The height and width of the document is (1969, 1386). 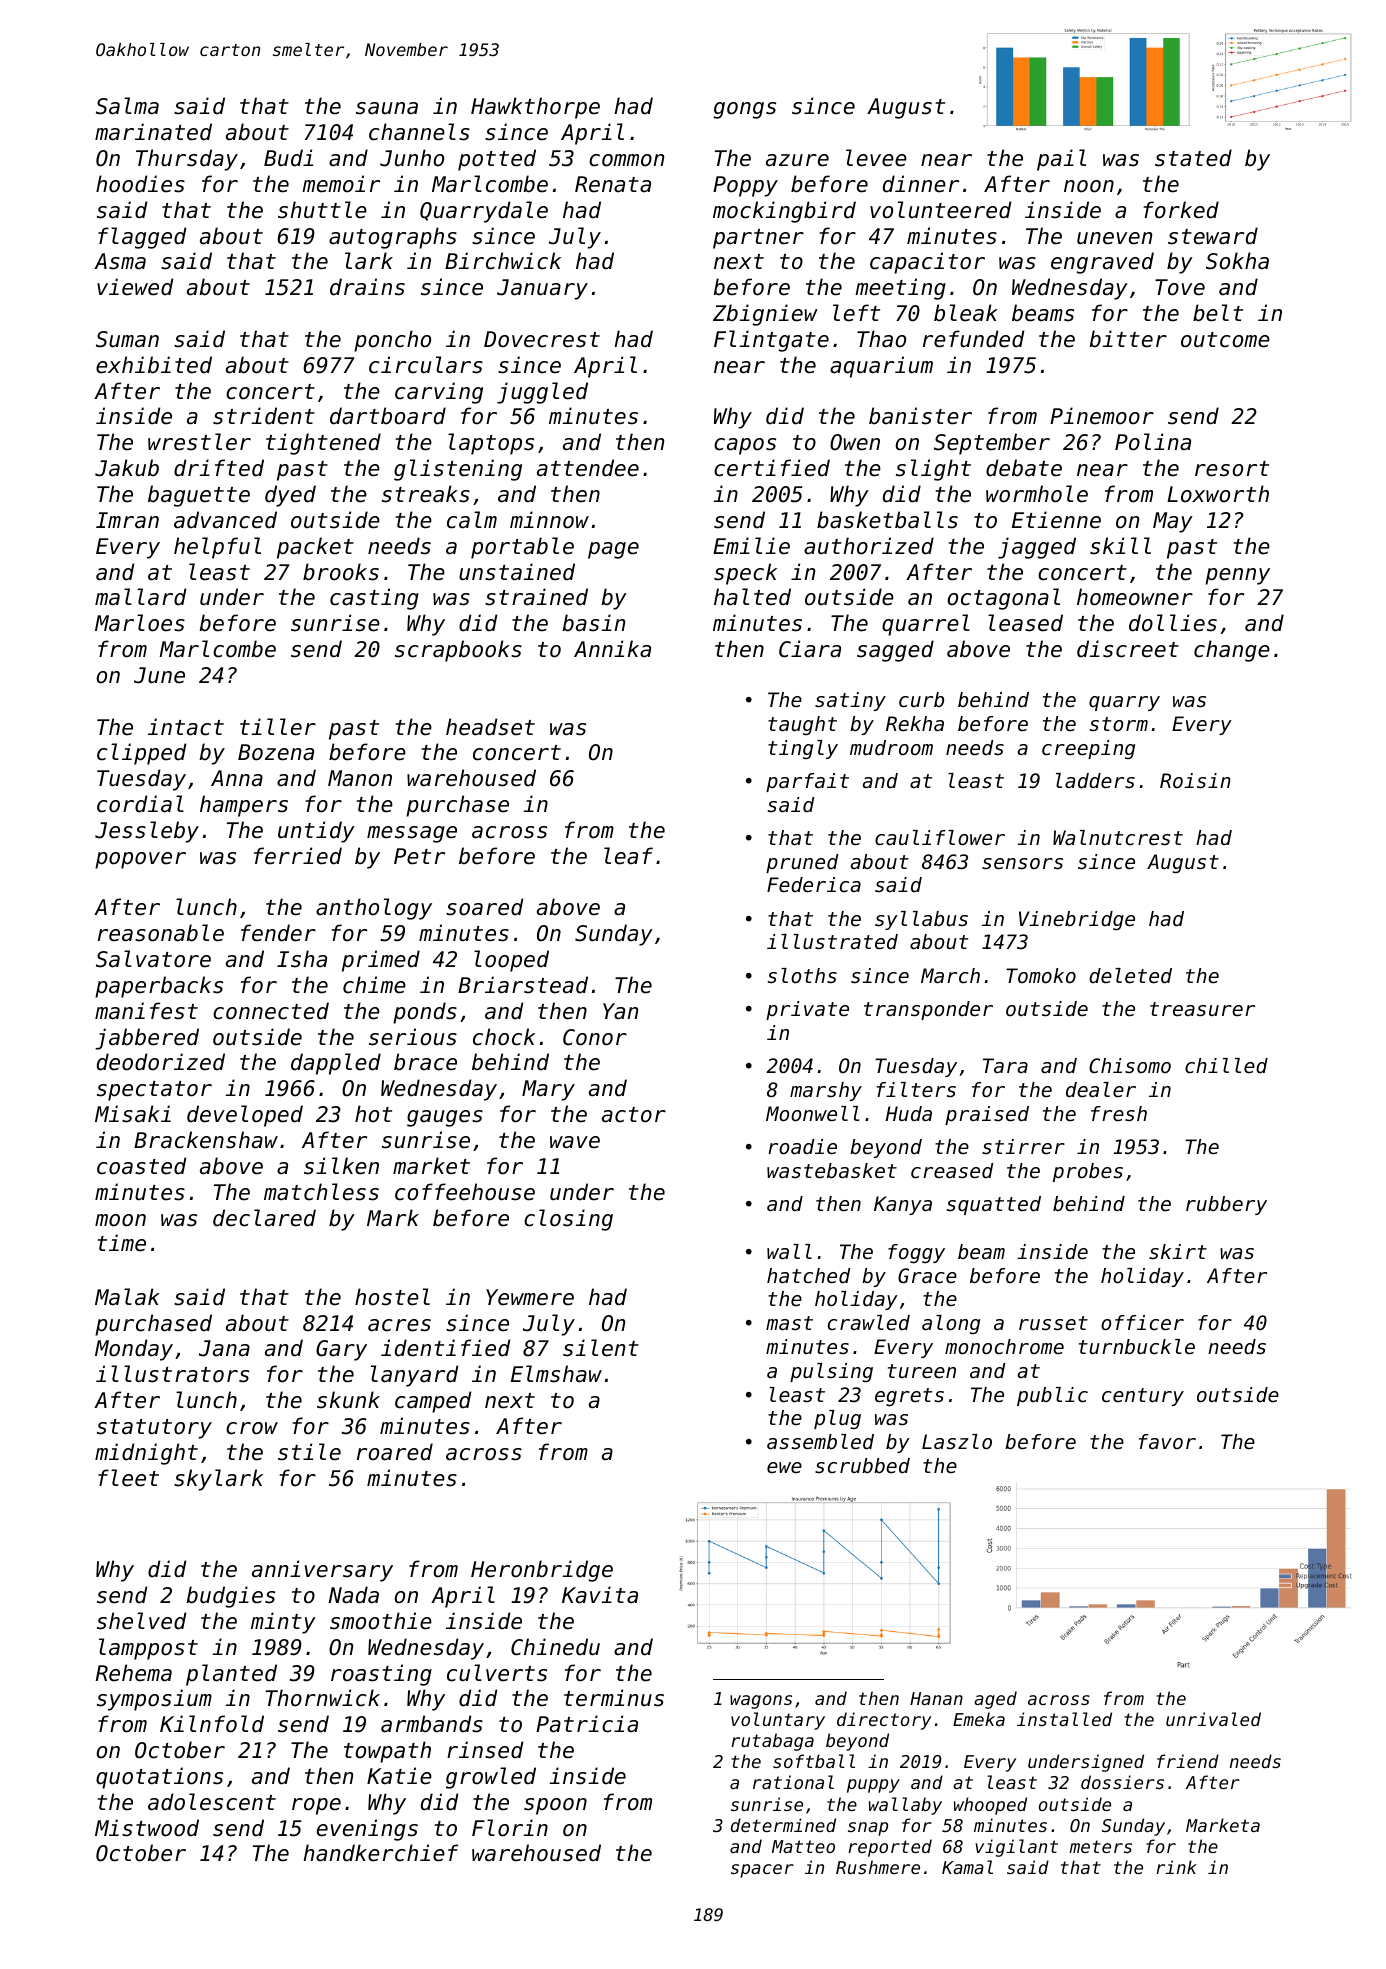 I want to click on wrestler, so click(x=199, y=442).
